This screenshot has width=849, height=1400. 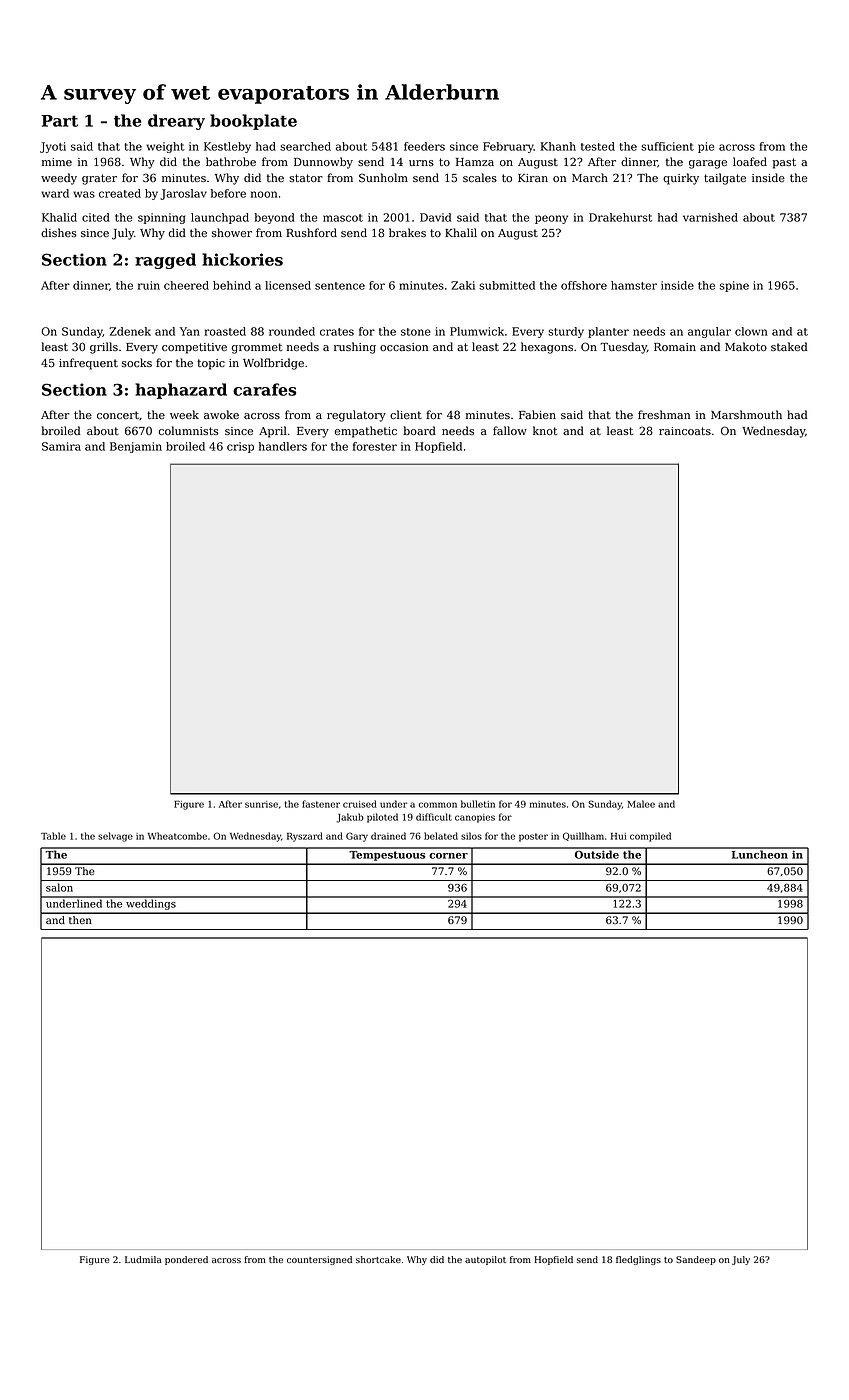 I want to click on garage, so click(x=708, y=164).
